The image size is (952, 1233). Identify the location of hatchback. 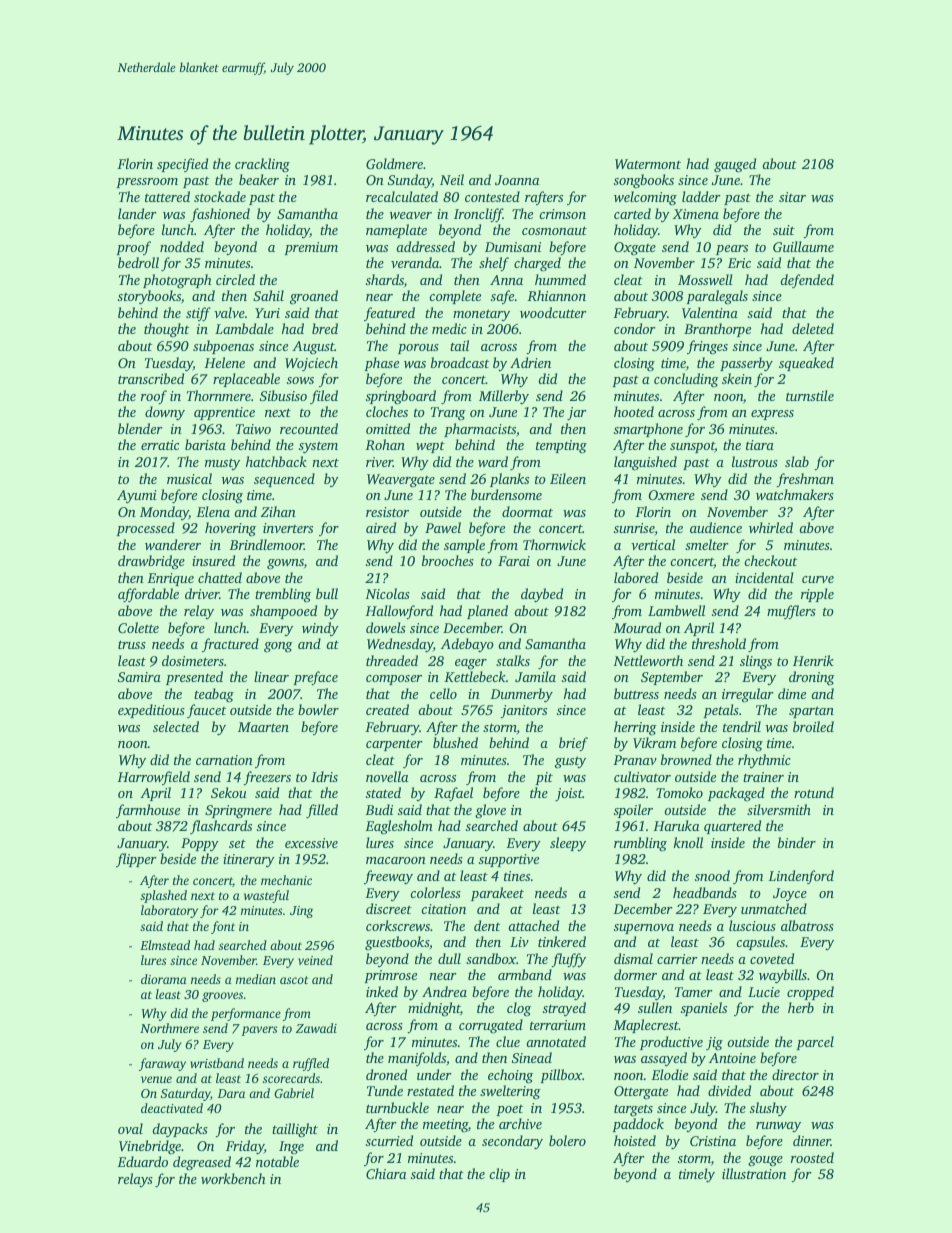
(276, 461).
